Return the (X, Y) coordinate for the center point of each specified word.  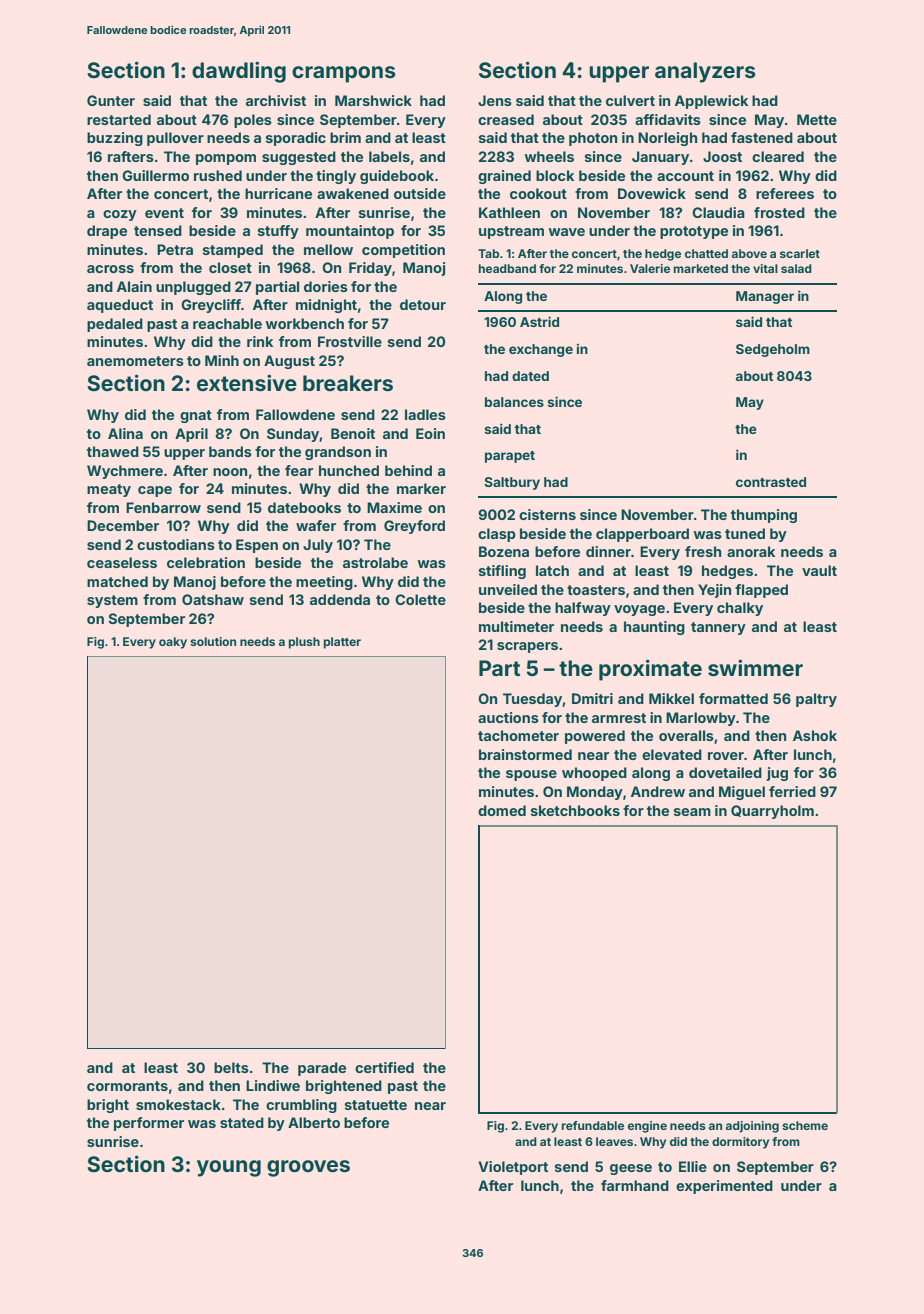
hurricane (278, 193)
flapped (761, 591)
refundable (593, 1125)
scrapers (527, 647)
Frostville (350, 341)
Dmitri (592, 698)
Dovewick (652, 193)
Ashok (815, 735)
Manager (765, 297)
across (110, 269)
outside (420, 193)
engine (647, 1127)
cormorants (127, 1086)
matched (117, 581)
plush (304, 643)
